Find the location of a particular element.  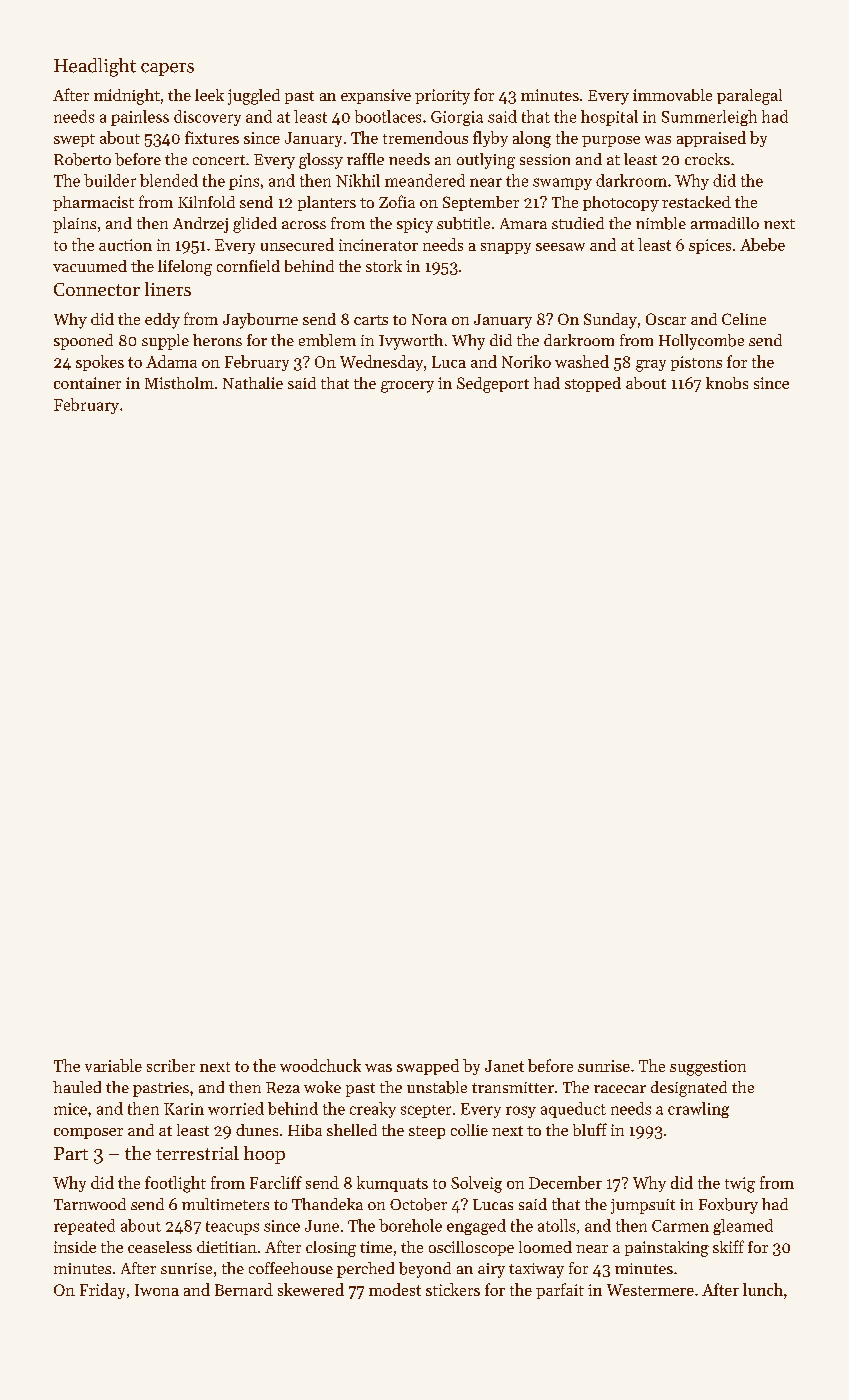

outlying is located at coordinates (486, 161).
